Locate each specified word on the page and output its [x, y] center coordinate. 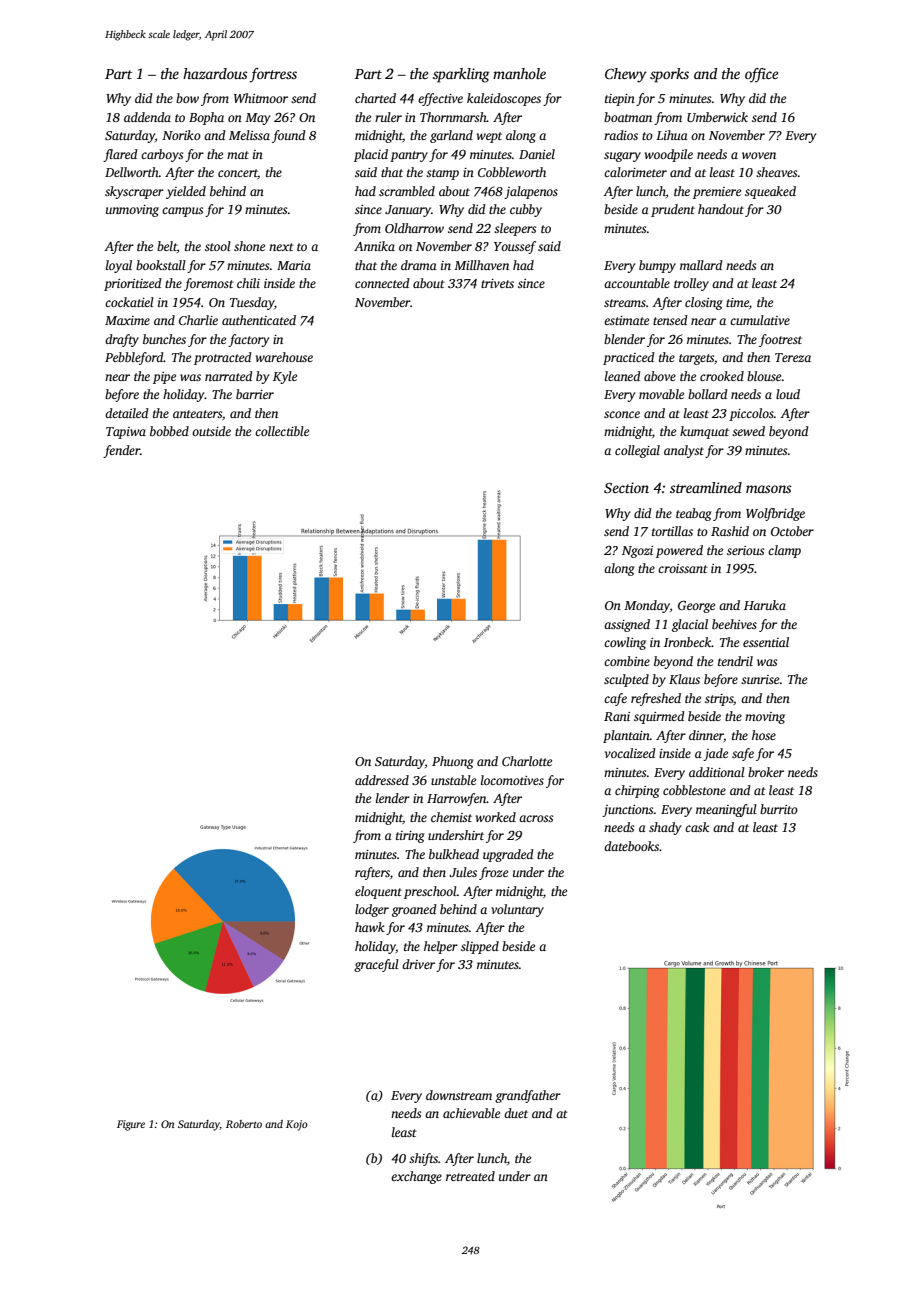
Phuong [453, 762]
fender [121, 451]
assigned [627, 625]
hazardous [215, 73]
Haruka [765, 605]
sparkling [461, 75]
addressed [382, 780]
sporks [669, 75]
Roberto [244, 1124]
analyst [684, 451]
